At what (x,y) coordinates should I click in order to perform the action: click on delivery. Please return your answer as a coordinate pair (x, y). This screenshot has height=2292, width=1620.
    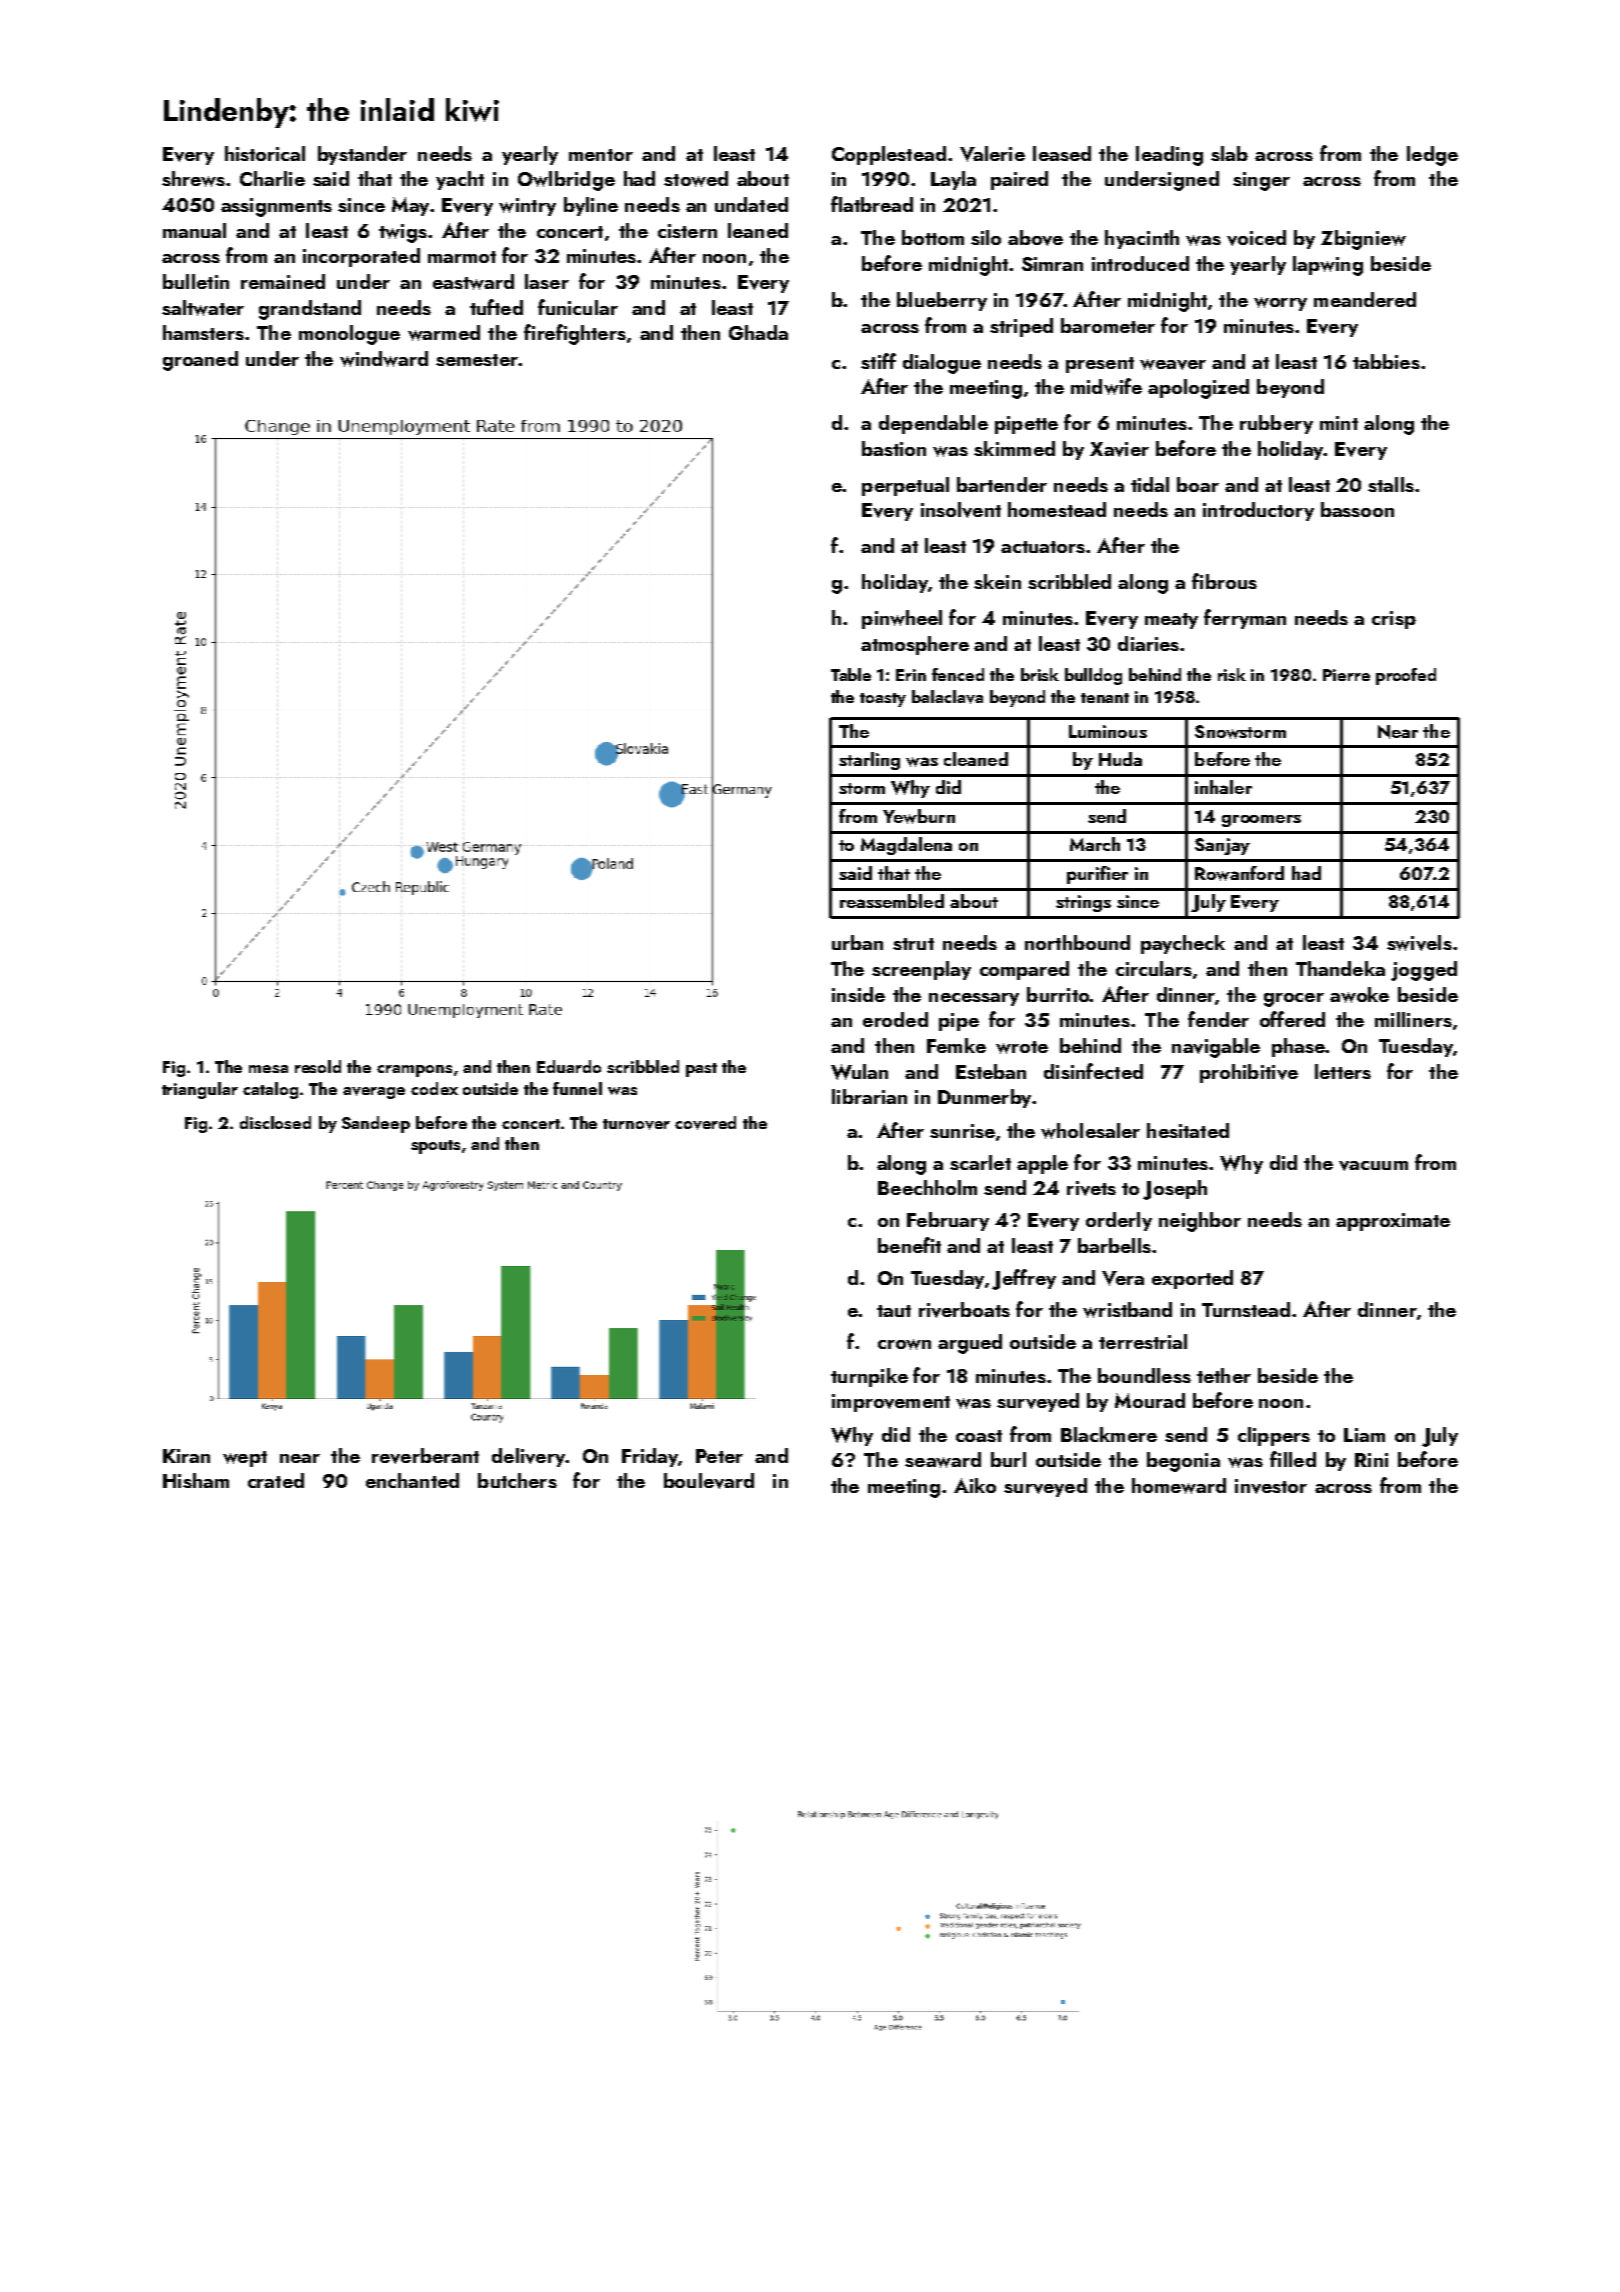
    Looking at the image, I should click on (529, 1457).
